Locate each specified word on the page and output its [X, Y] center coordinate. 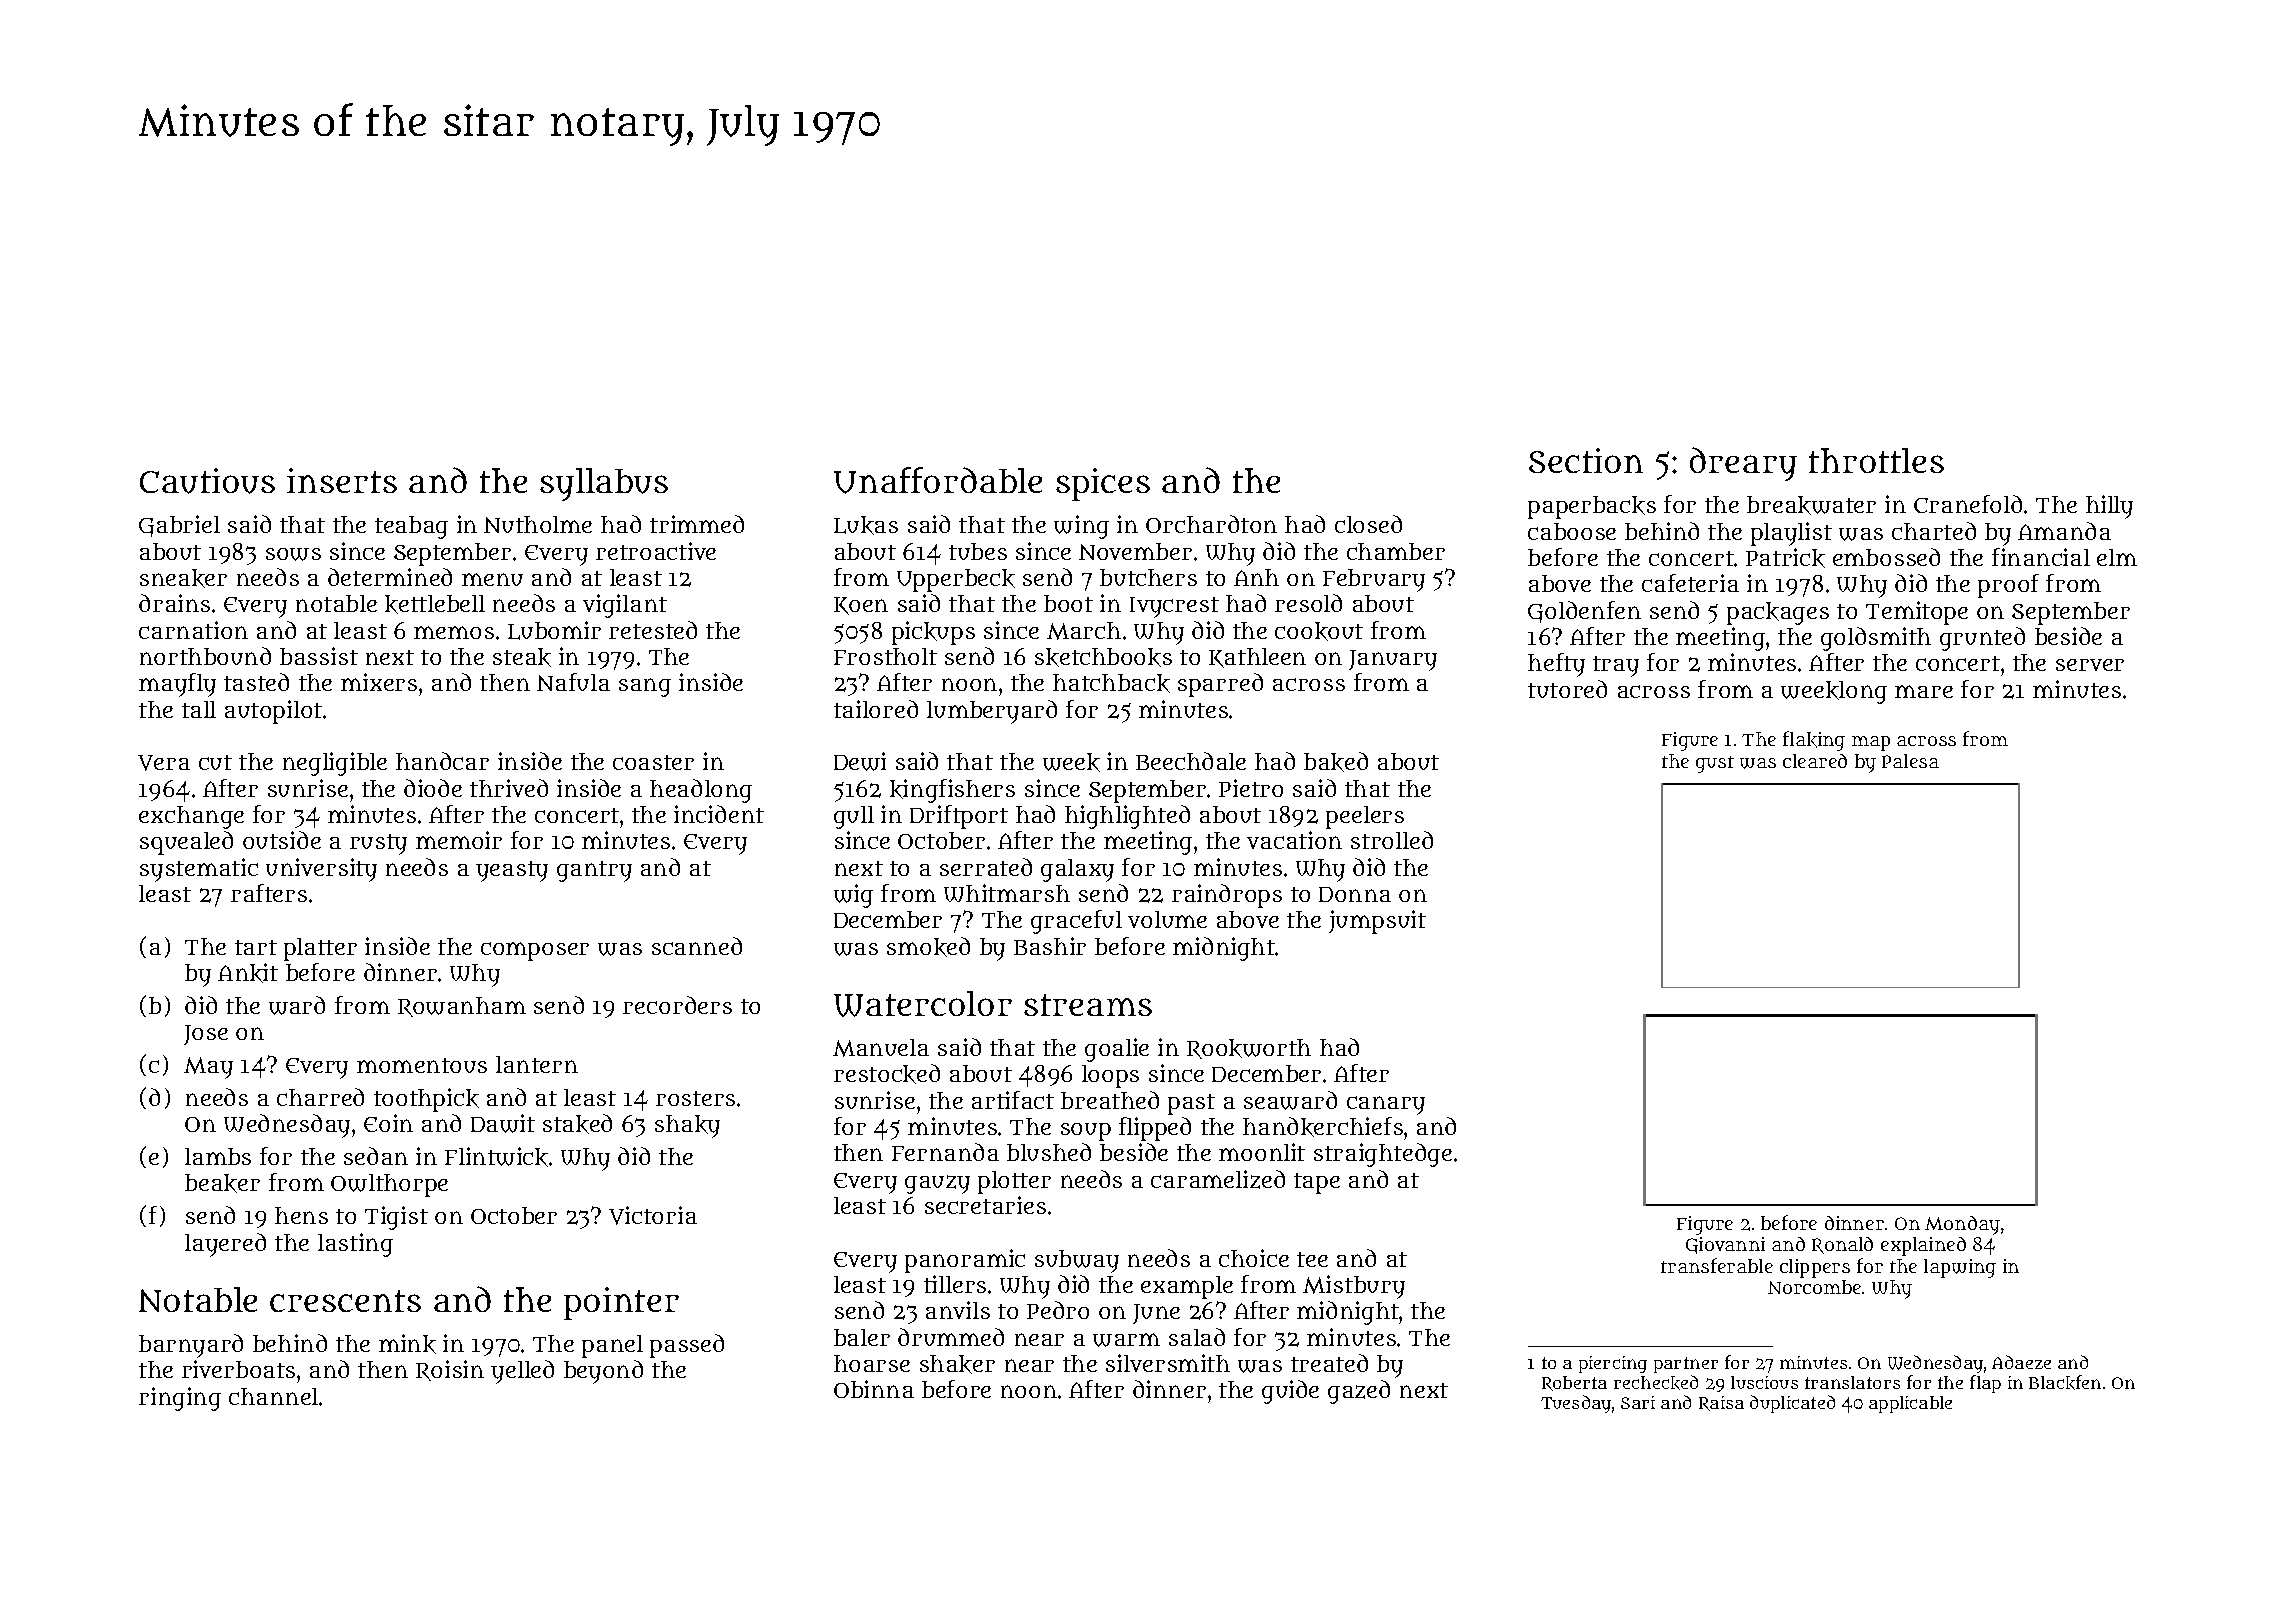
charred [320, 1097]
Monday [1962, 1225]
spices [1103, 484]
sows [293, 554]
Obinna [874, 1389]
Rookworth [1249, 1049]
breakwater [1811, 505]
